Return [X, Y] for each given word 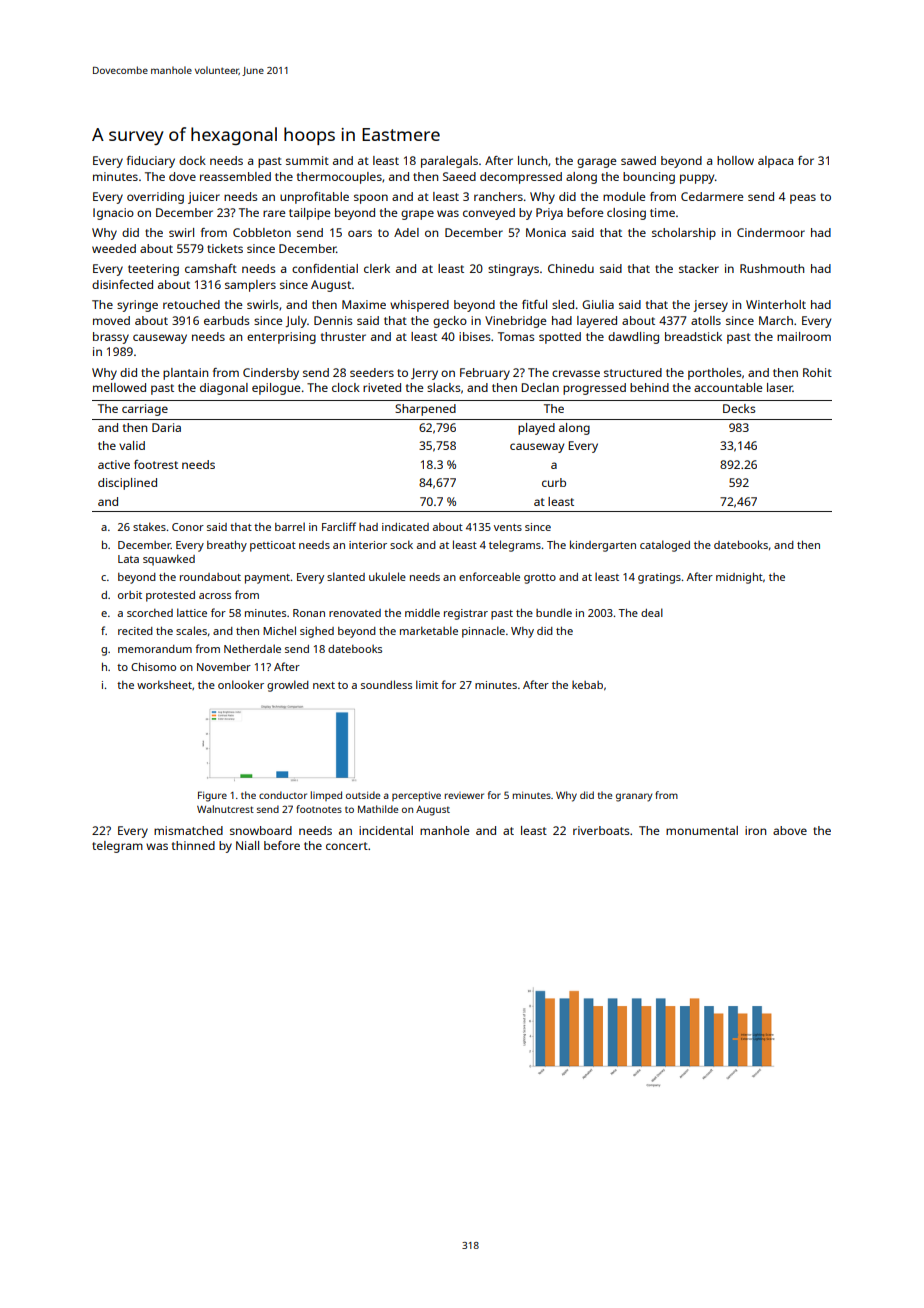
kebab [587, 685]
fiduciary [151, 162]
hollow [735, 160]
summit [307, 160]
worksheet [164, 684]
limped [326, 796]
